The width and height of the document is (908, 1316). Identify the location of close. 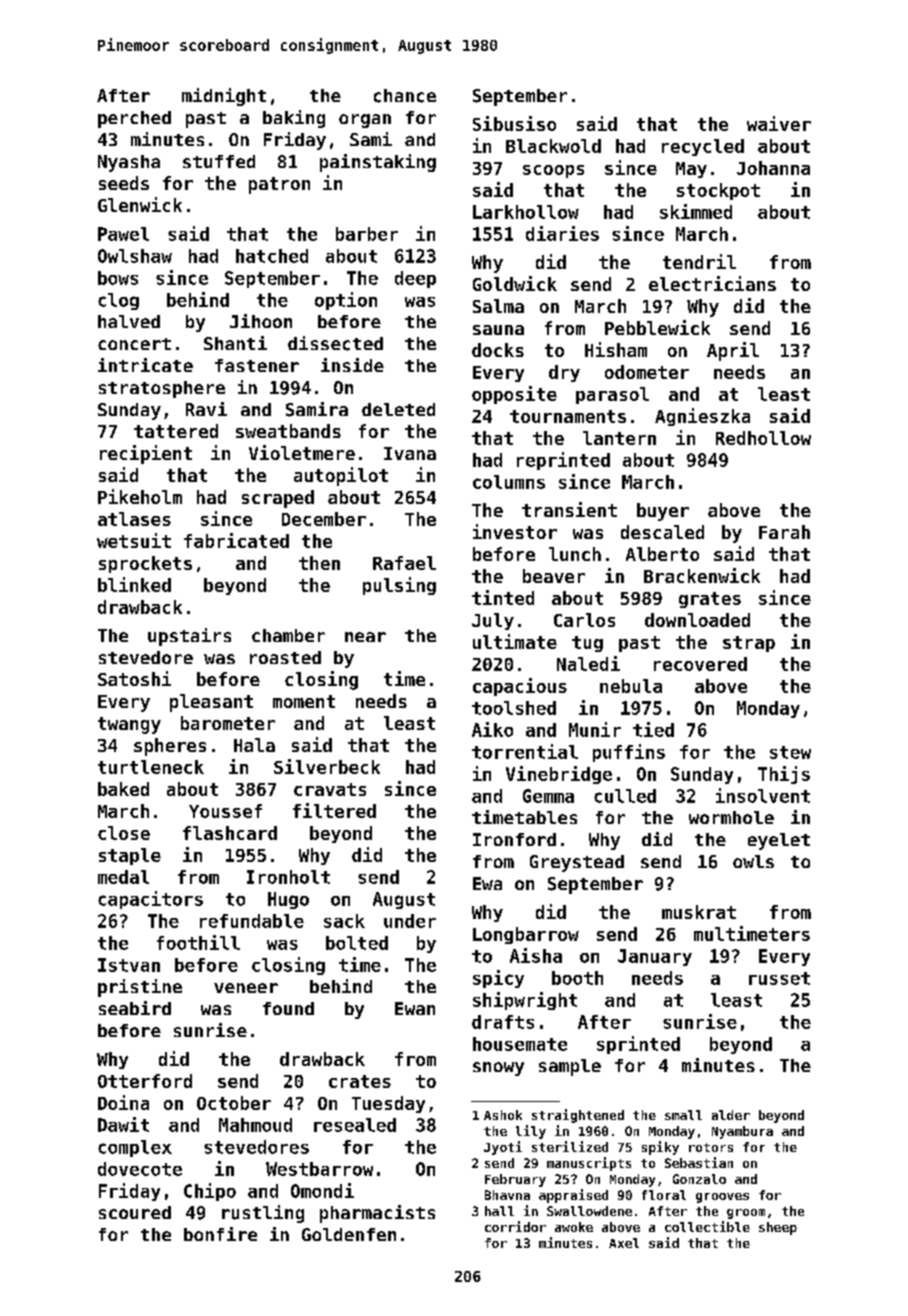
(124, 833).
